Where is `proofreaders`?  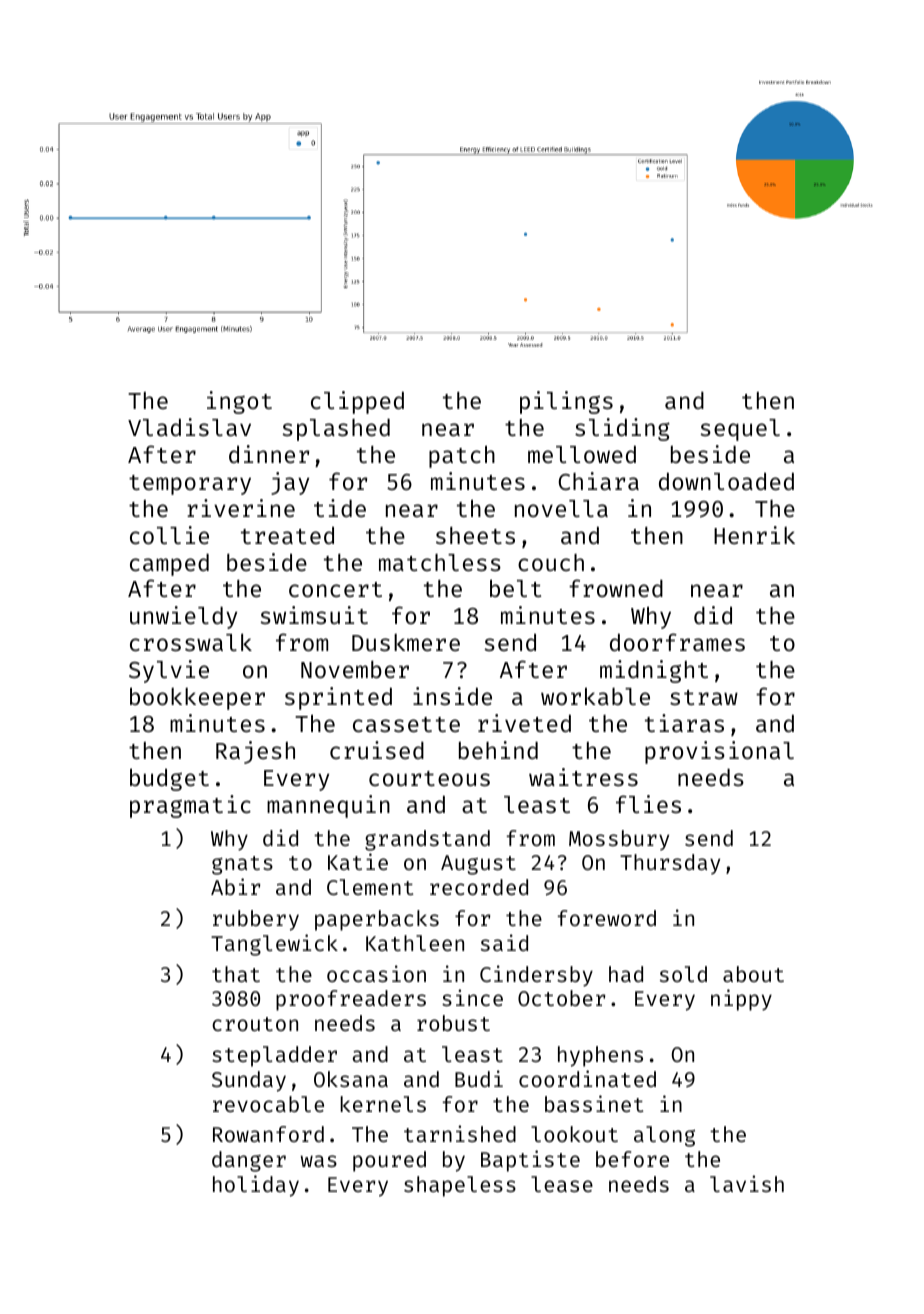
proofreaders is located at coordinates (351, 1000).
